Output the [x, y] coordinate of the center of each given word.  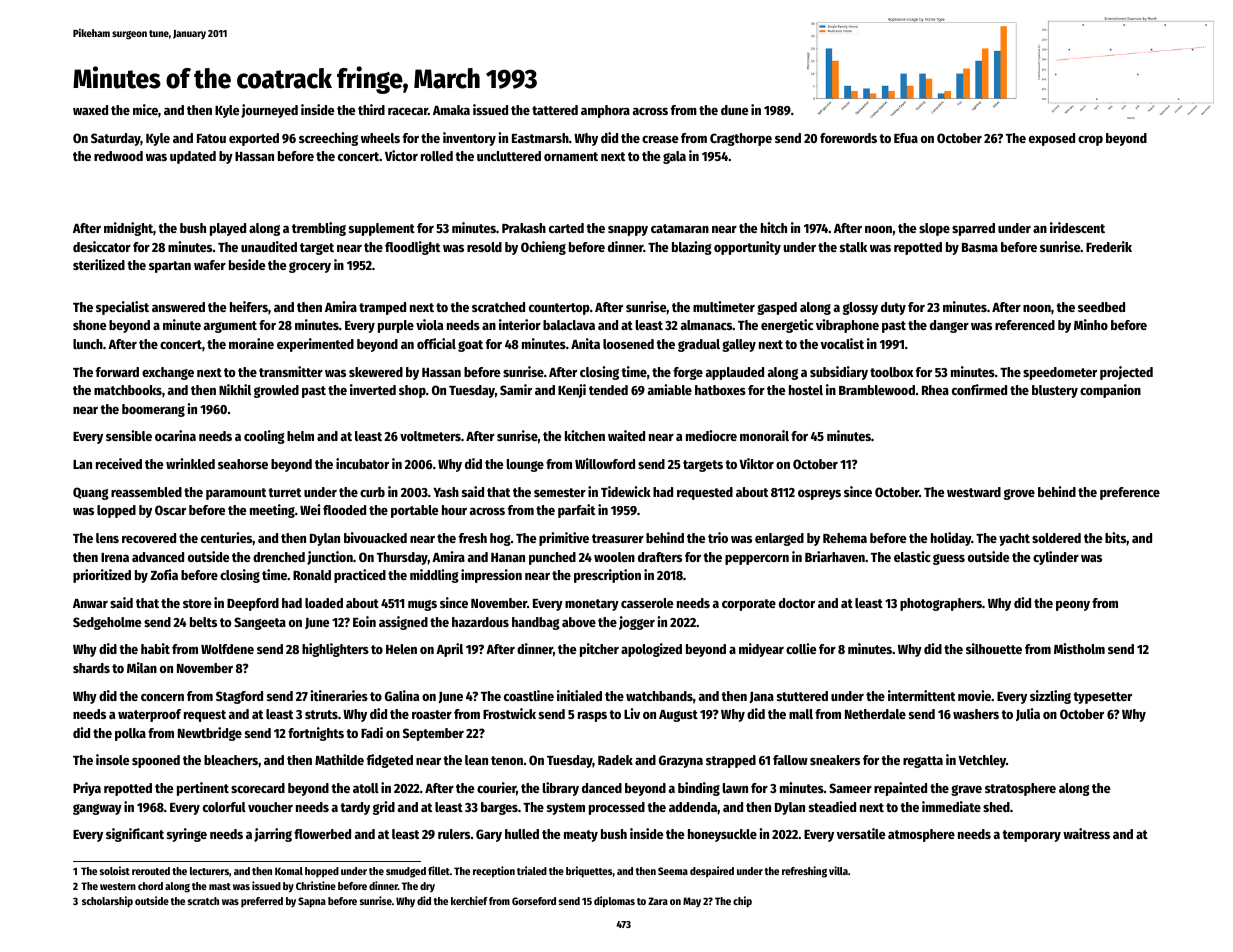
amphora [605, 111]
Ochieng [543, 248]
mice [145, 109]
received [119, 463]
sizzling [1050, 697]
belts [203, 622]
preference [1130, 493]
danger [949, 326]
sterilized [99, 264]
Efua [906, 138]
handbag [536, 623]
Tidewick [626, 491]
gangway [97, 809]
